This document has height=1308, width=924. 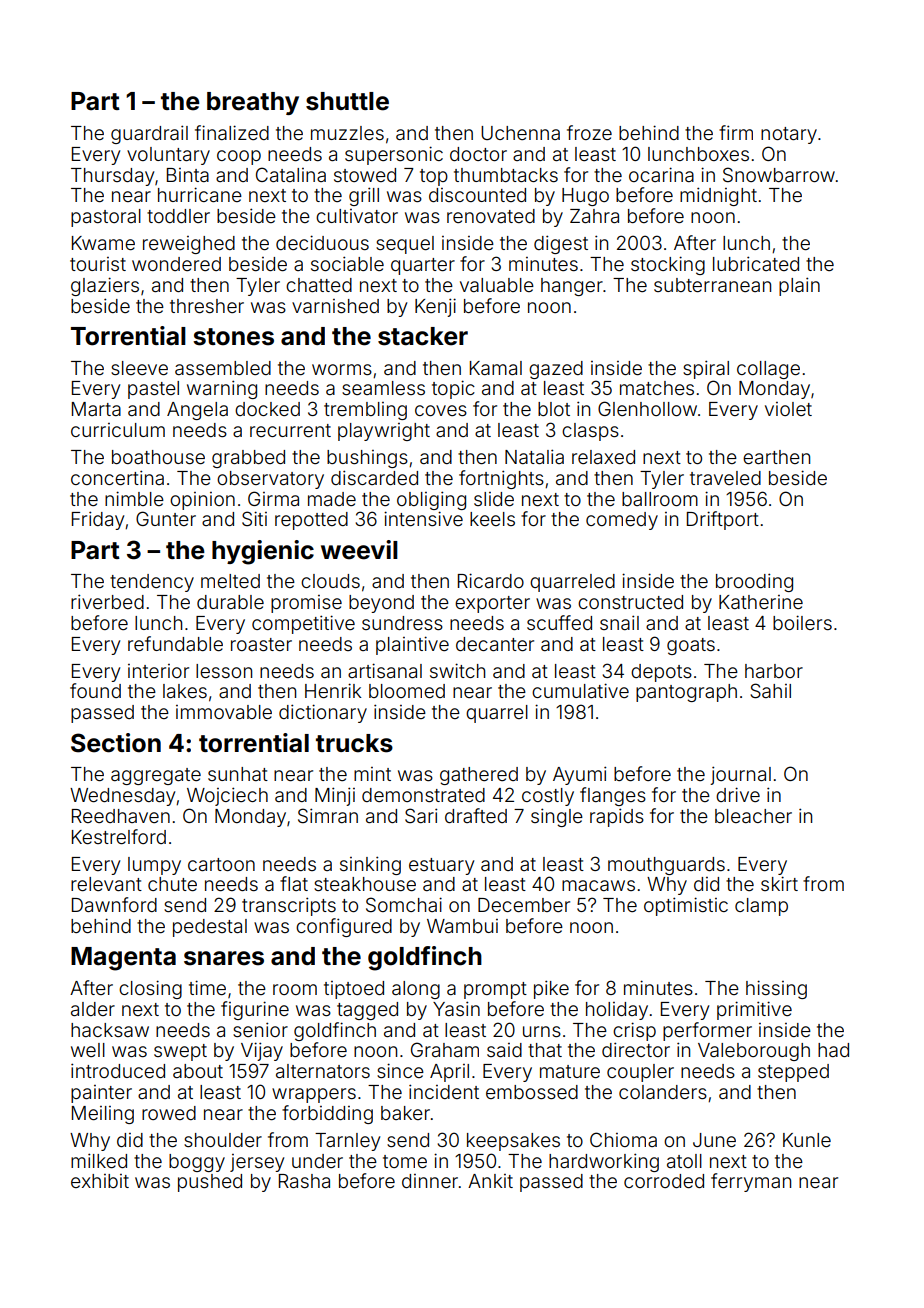 I want to click on ferryman, so click(x=751, y=1182).
